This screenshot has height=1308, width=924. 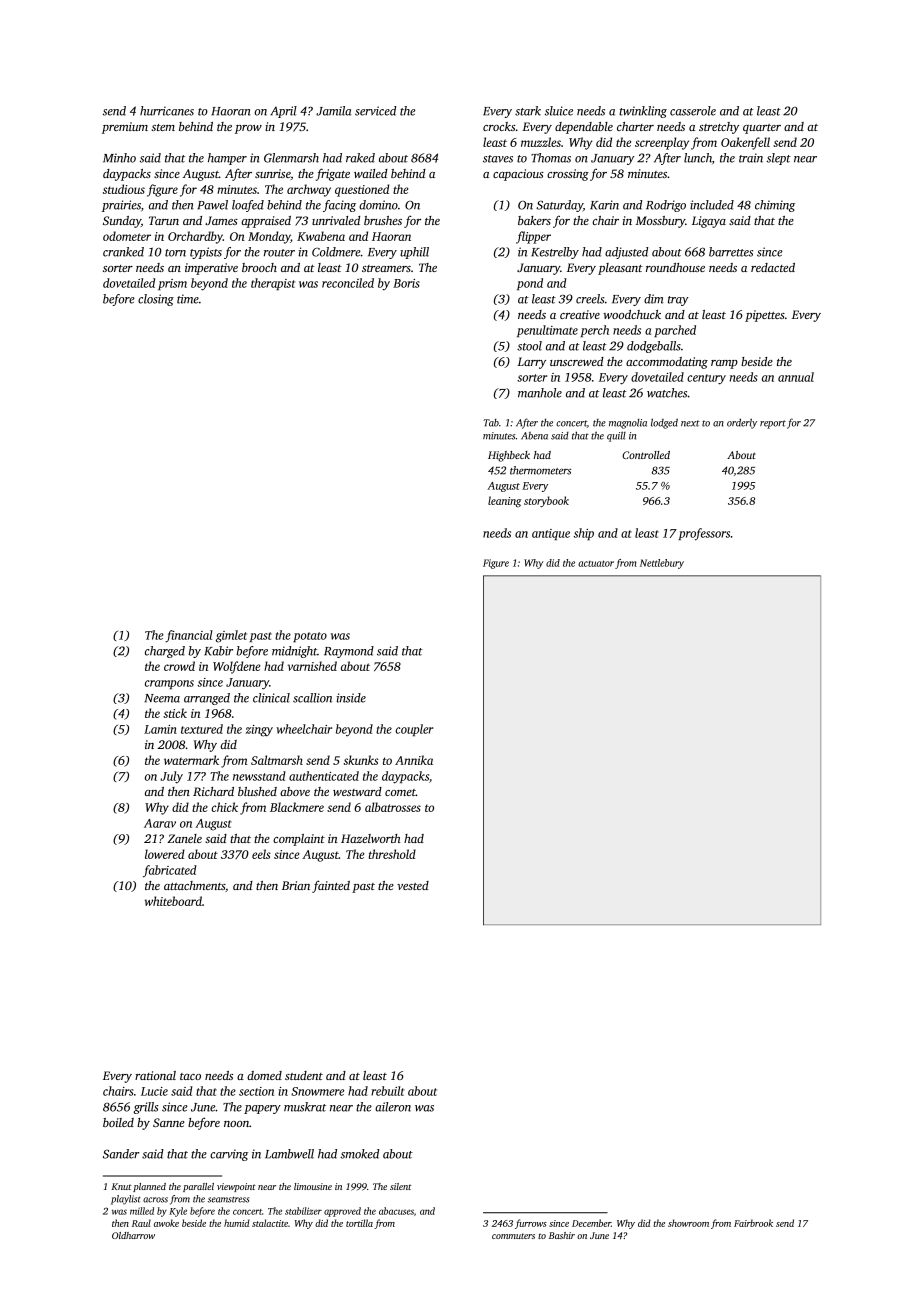 What do you see at coordinates (762, 129) in the screenshot?
I see `quarter` at bounding box center [762, 129].
